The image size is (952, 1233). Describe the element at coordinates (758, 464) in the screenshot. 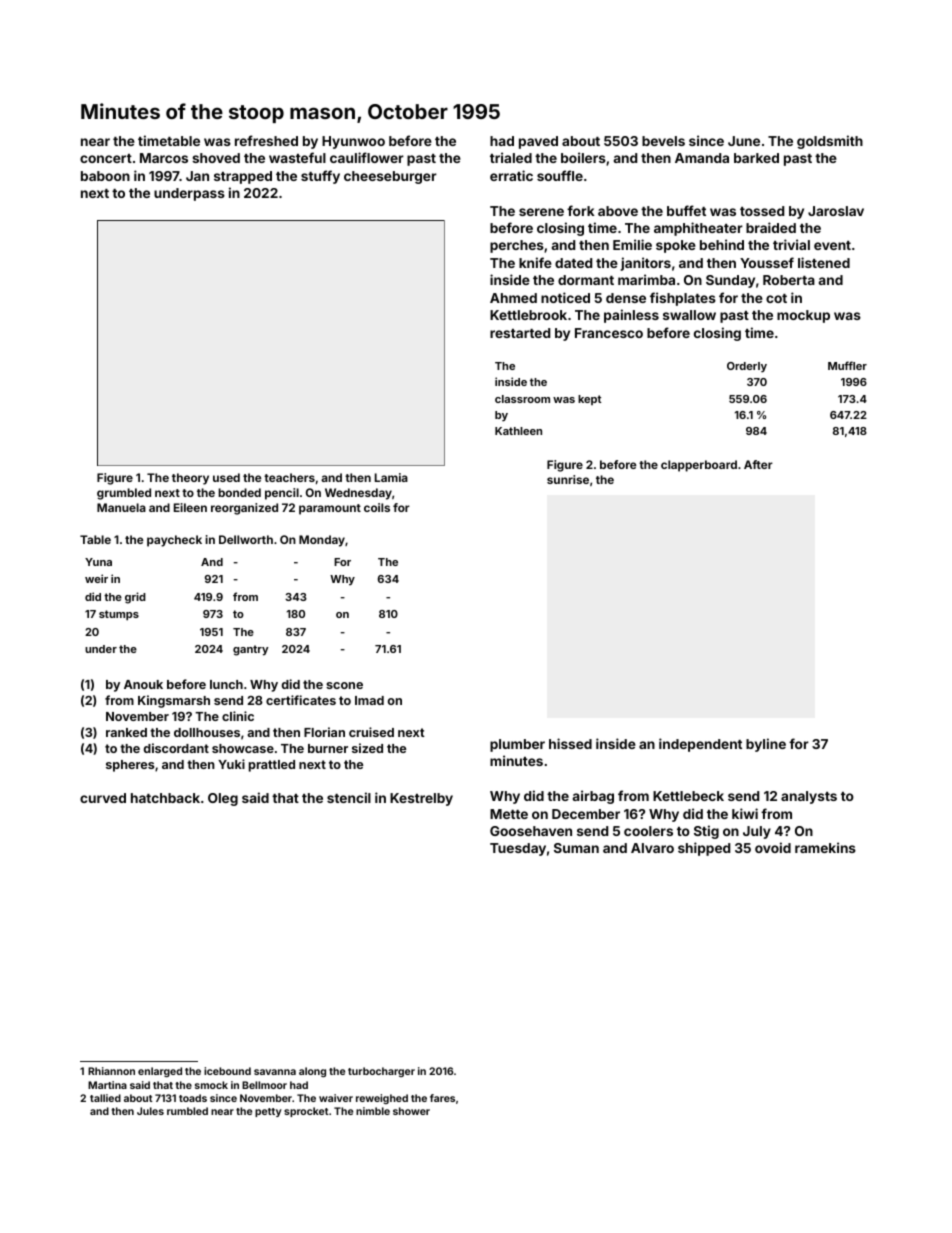

I see `After` at that location.
